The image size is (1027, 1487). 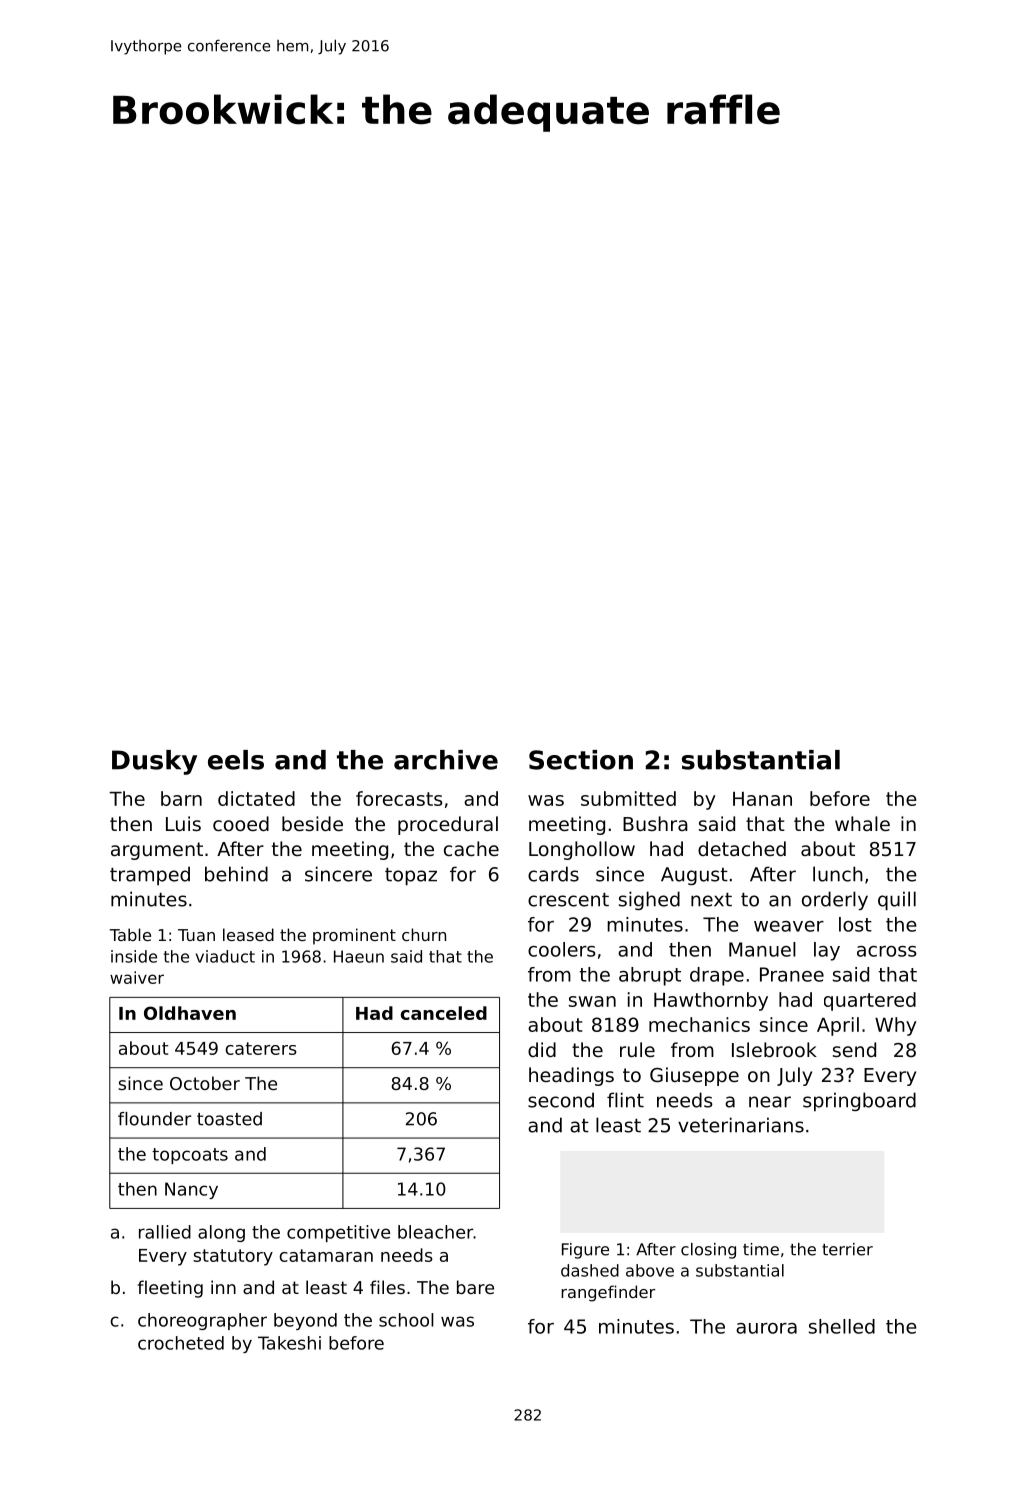 What do you see at coordinates (553, 874) in the page?
I see `cards` at bounding box center [553, 874].
